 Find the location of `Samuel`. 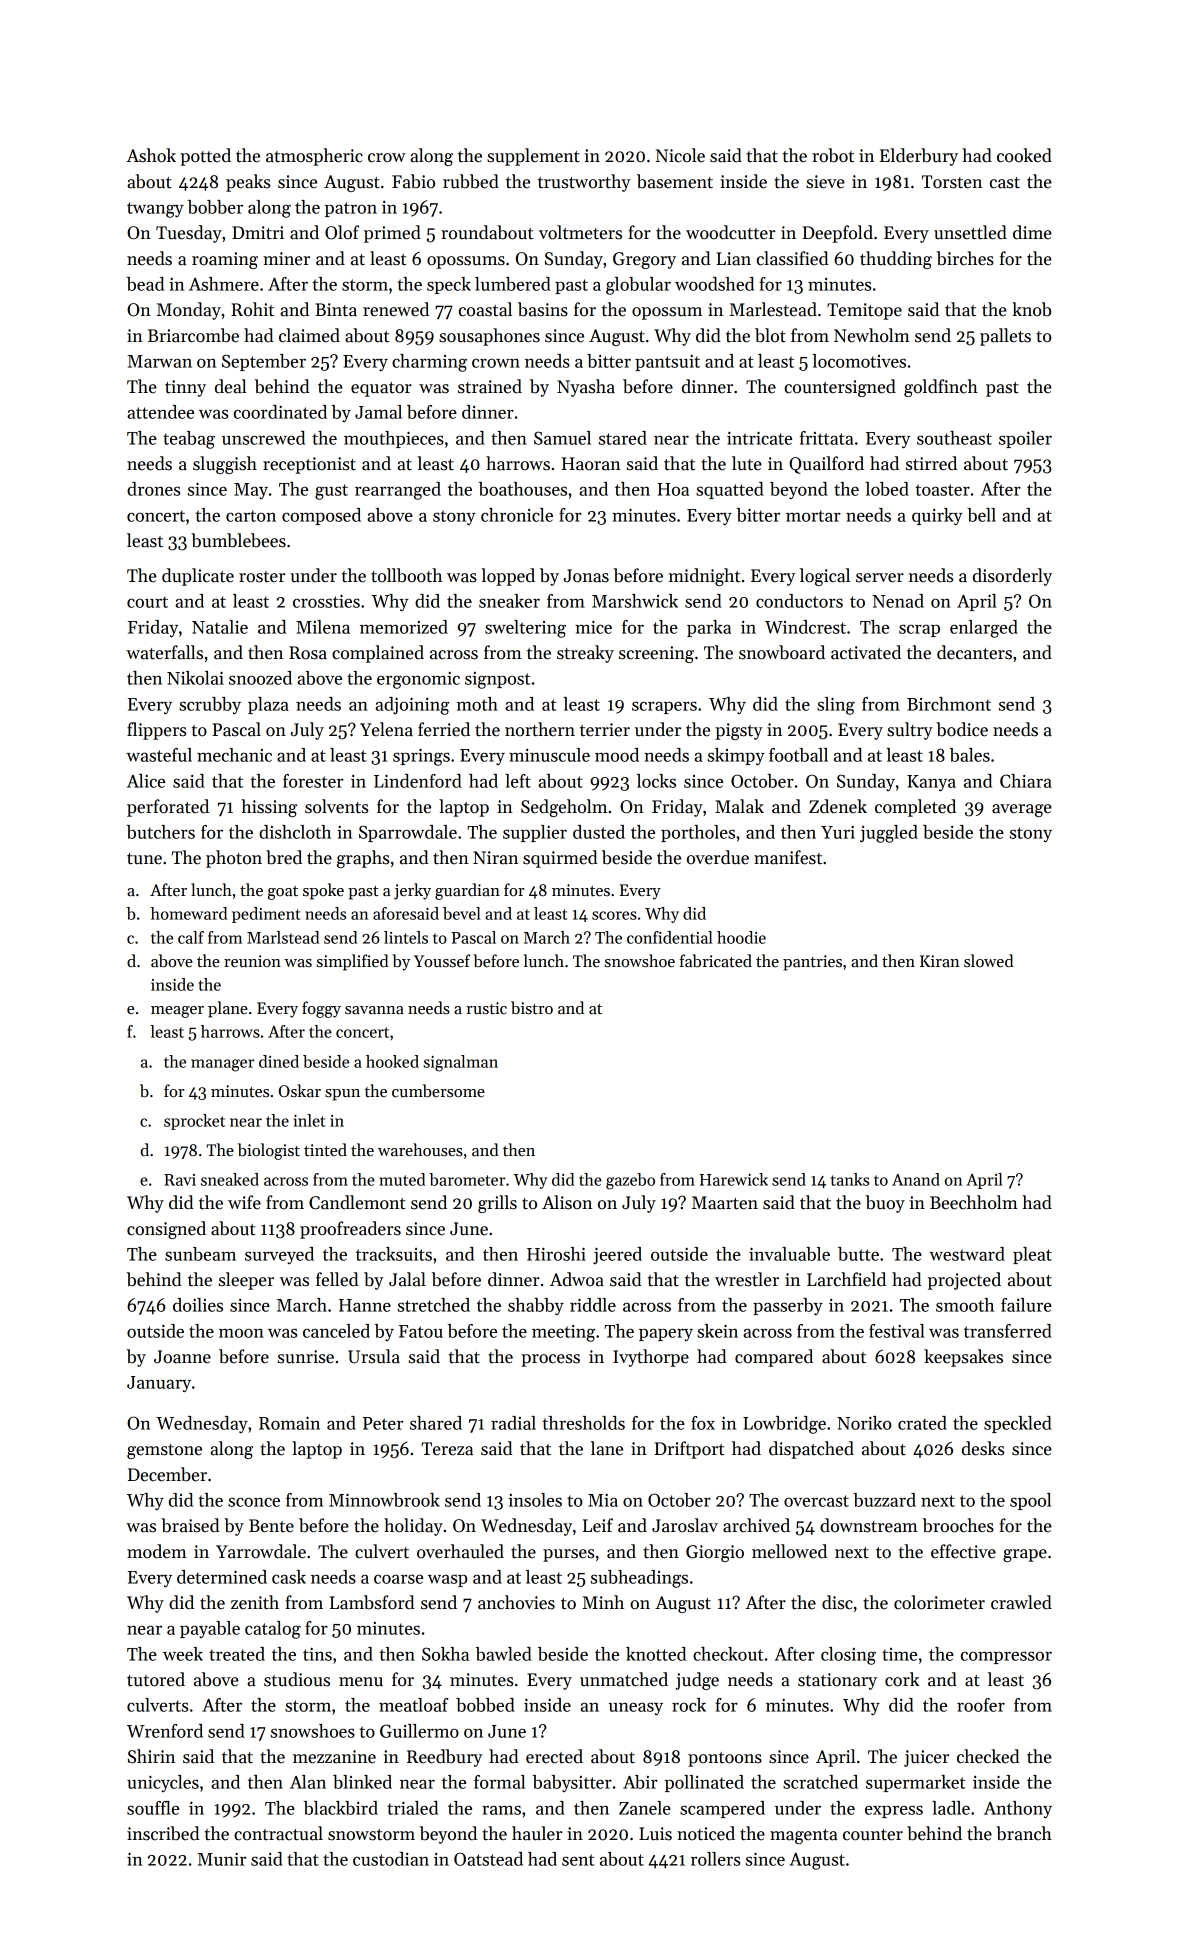

Samuel is located at coordinates (562, 438).
